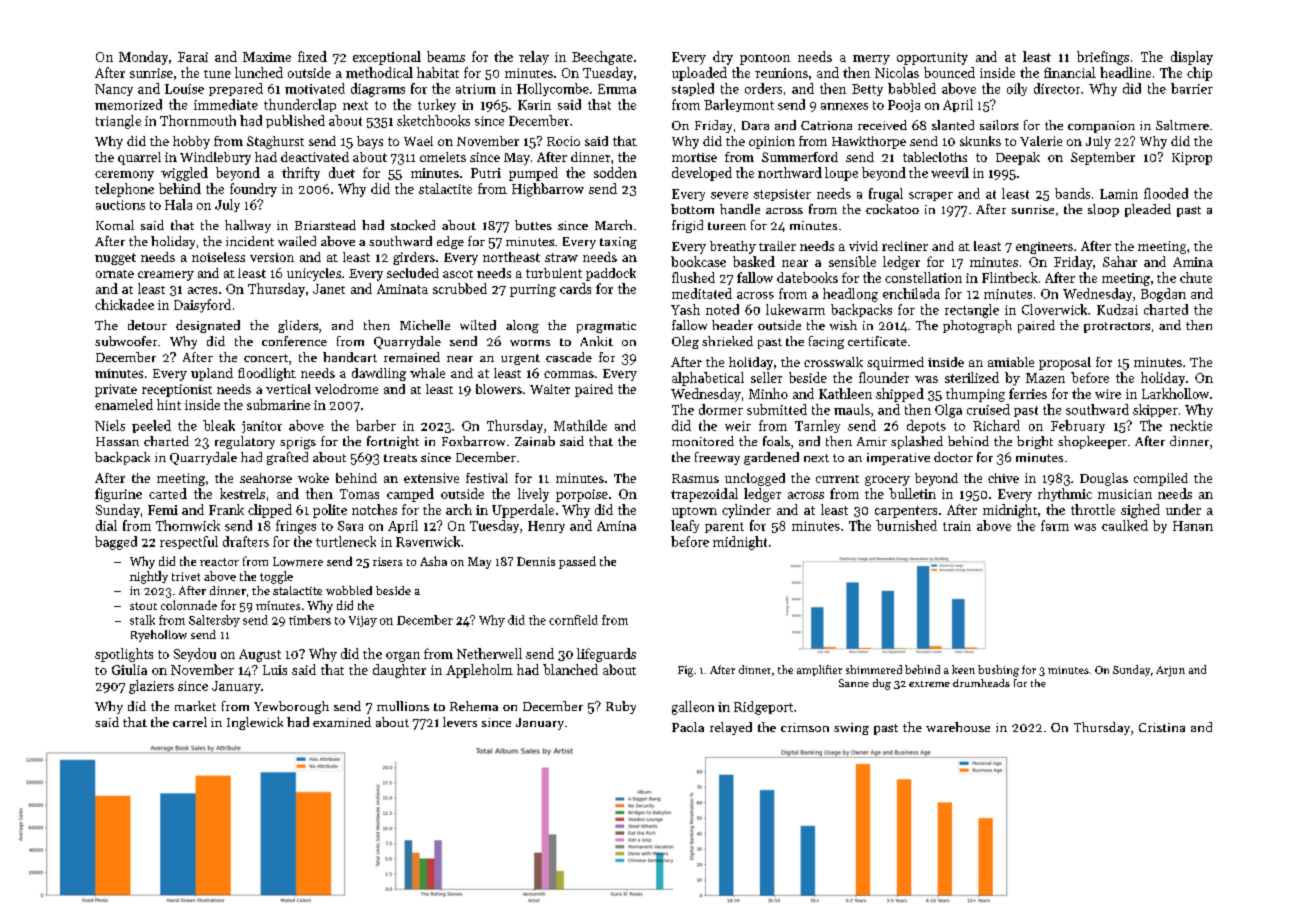  Describe the element at coordinates (703, 441) in the document. I see `monitored` at that location.
